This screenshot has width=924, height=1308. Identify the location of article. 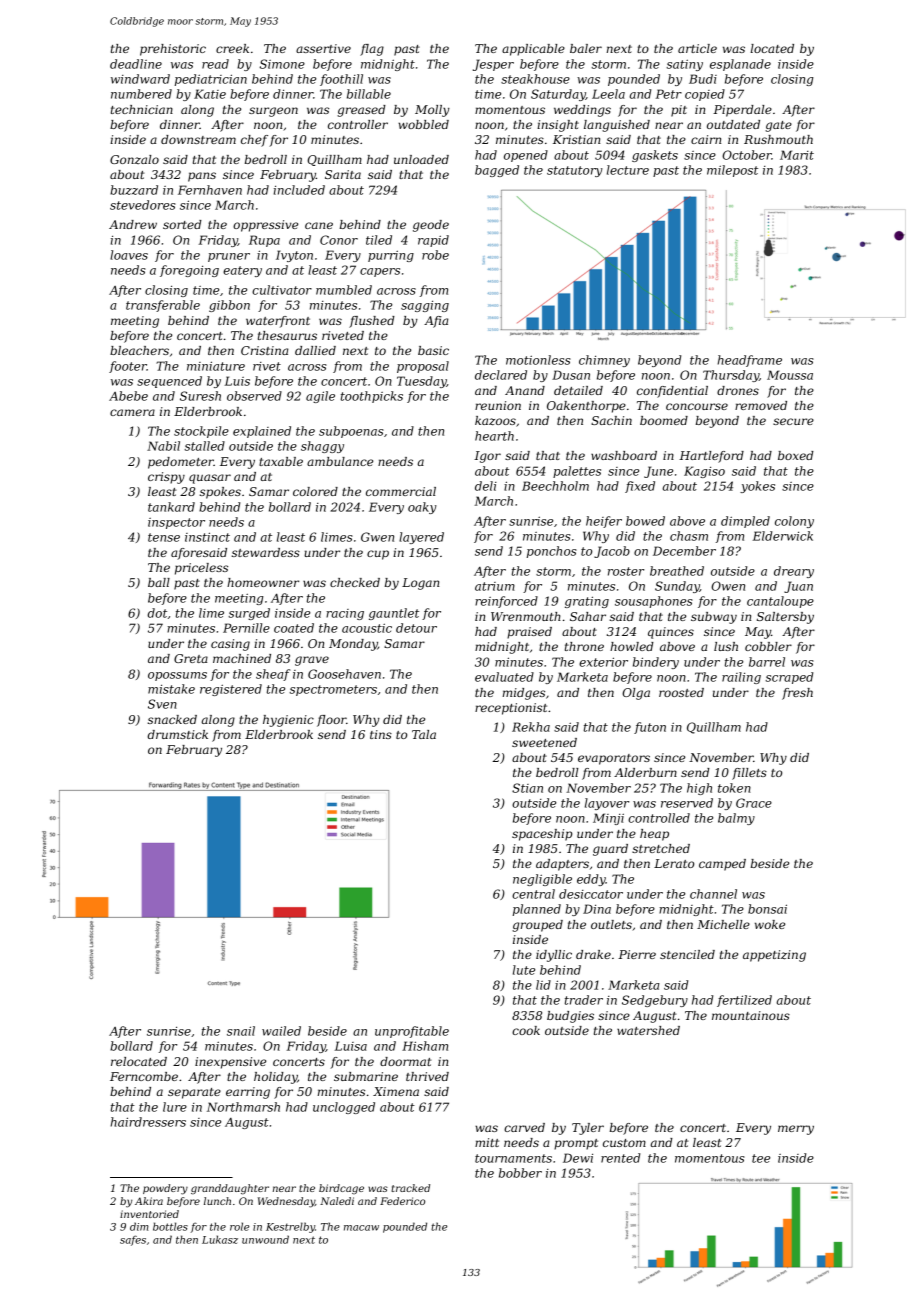
(697, 48).
